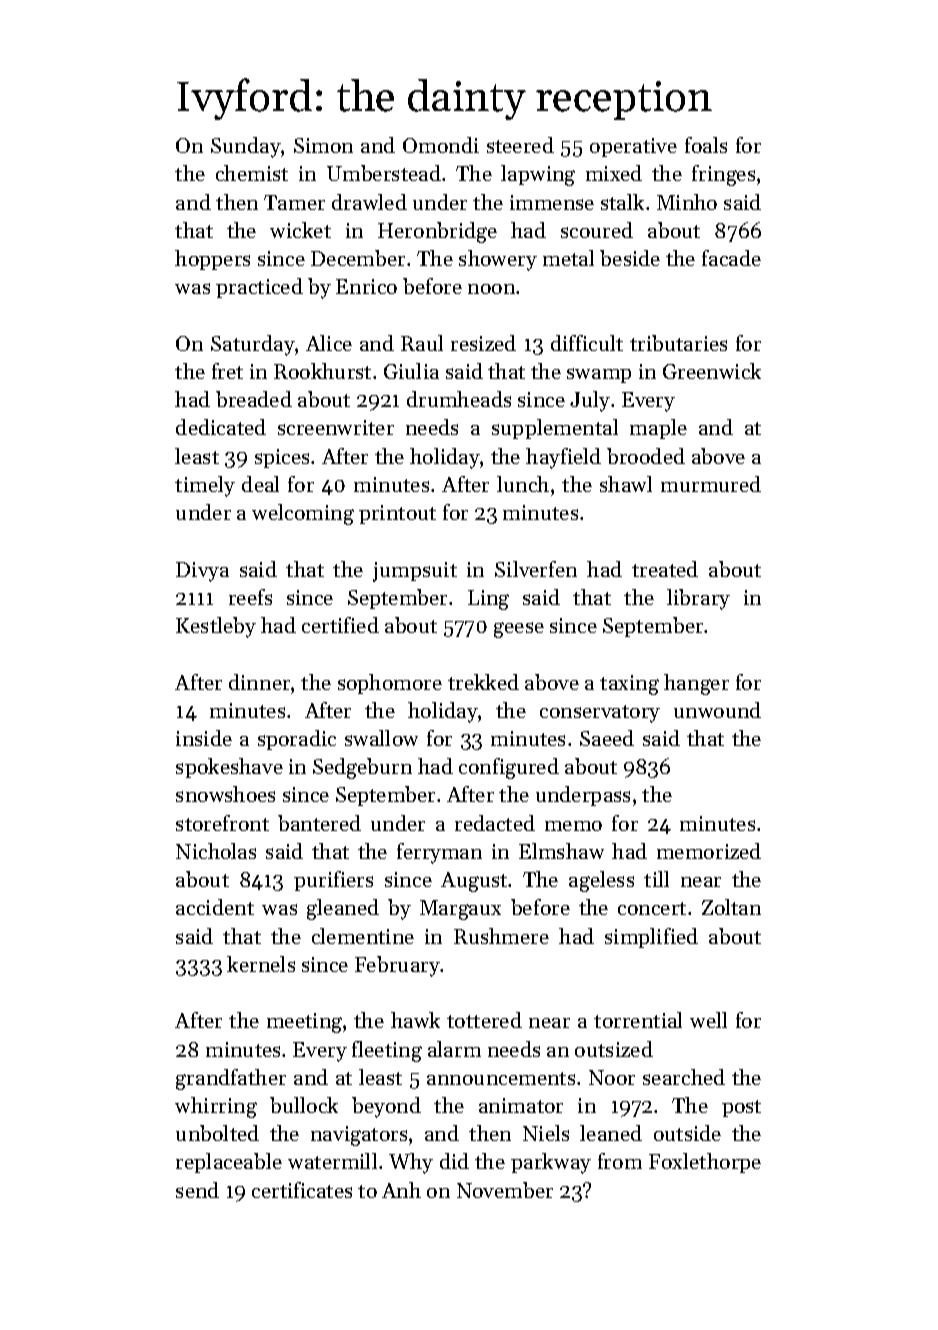 The width and height of the screenshot is (938, 1330). I want to click on whirring, so click(216, 1107).
